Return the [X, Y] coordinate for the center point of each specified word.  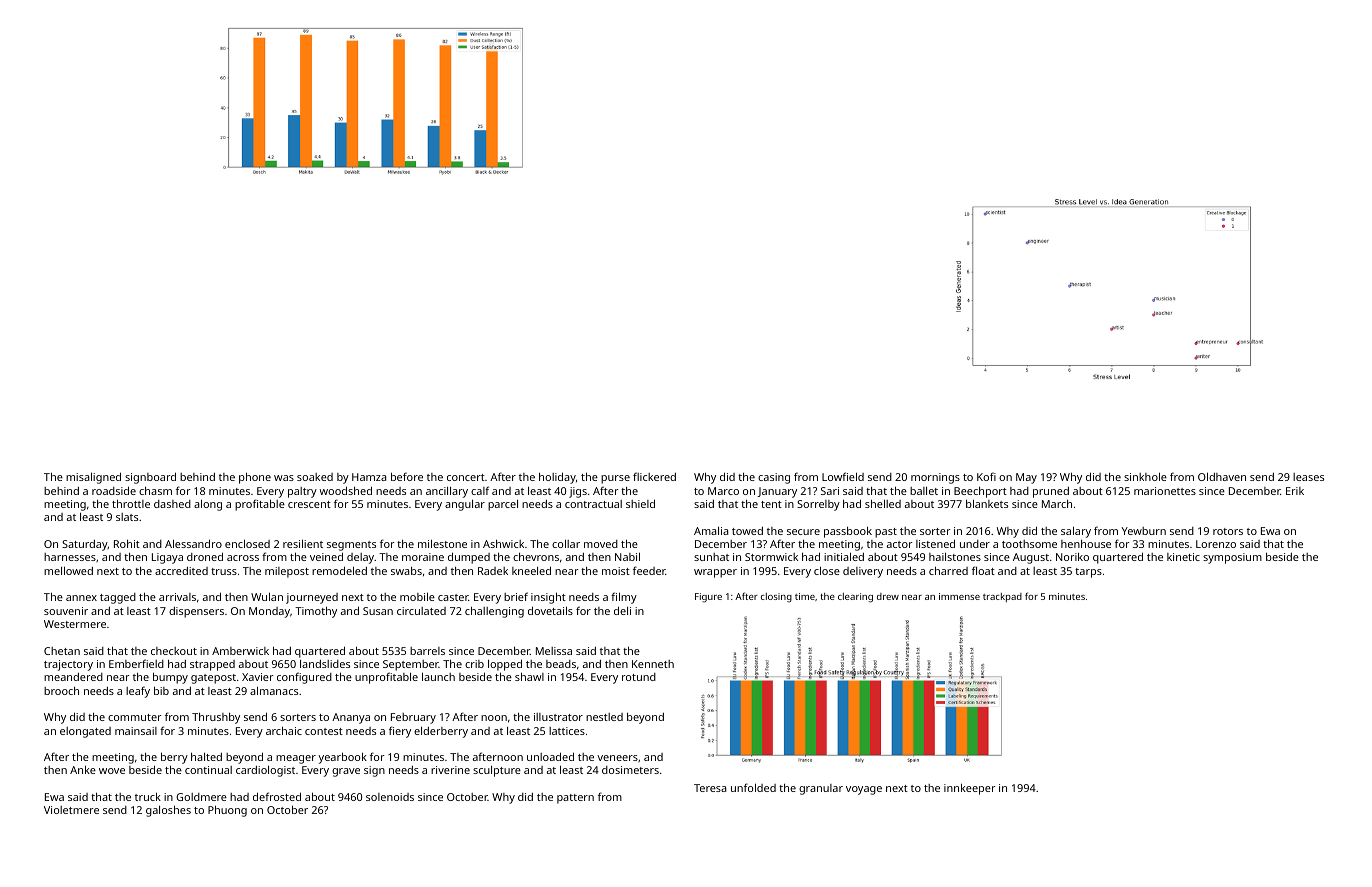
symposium [1232, 558]
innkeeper [970, 789]
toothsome [1029, 544]
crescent [309, 504]
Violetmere [71, 810]
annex [81, 598]
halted [206, 757]
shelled [883, 503]
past [886, 533]
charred [948, 570]
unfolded [753, 787]
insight [548, 598]
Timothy [316, 612]
